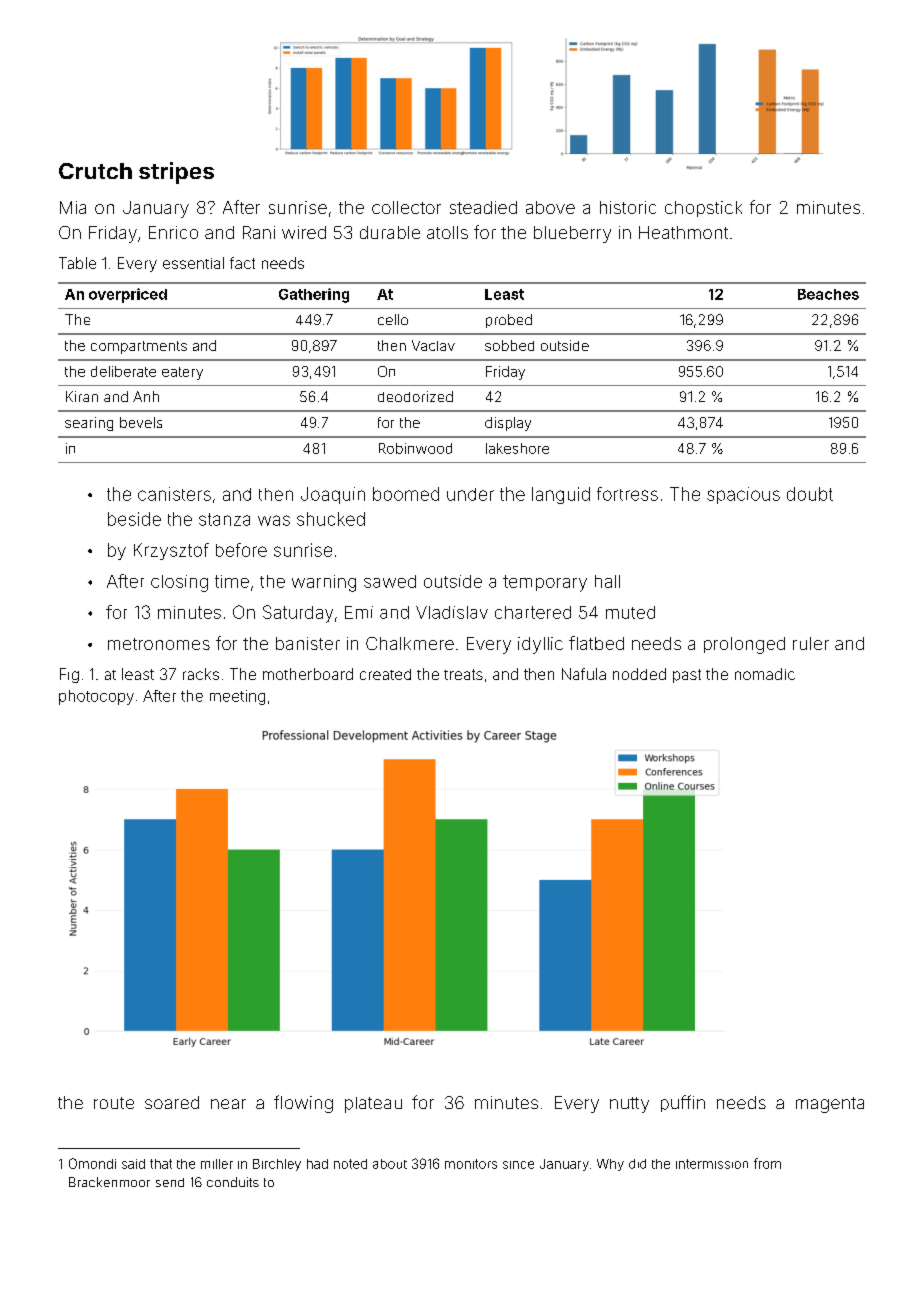 The image size is (924, 1311). What do you see at coordinates (390, 232) in the image?
I see `durable` at bounding box center [390, 232].
